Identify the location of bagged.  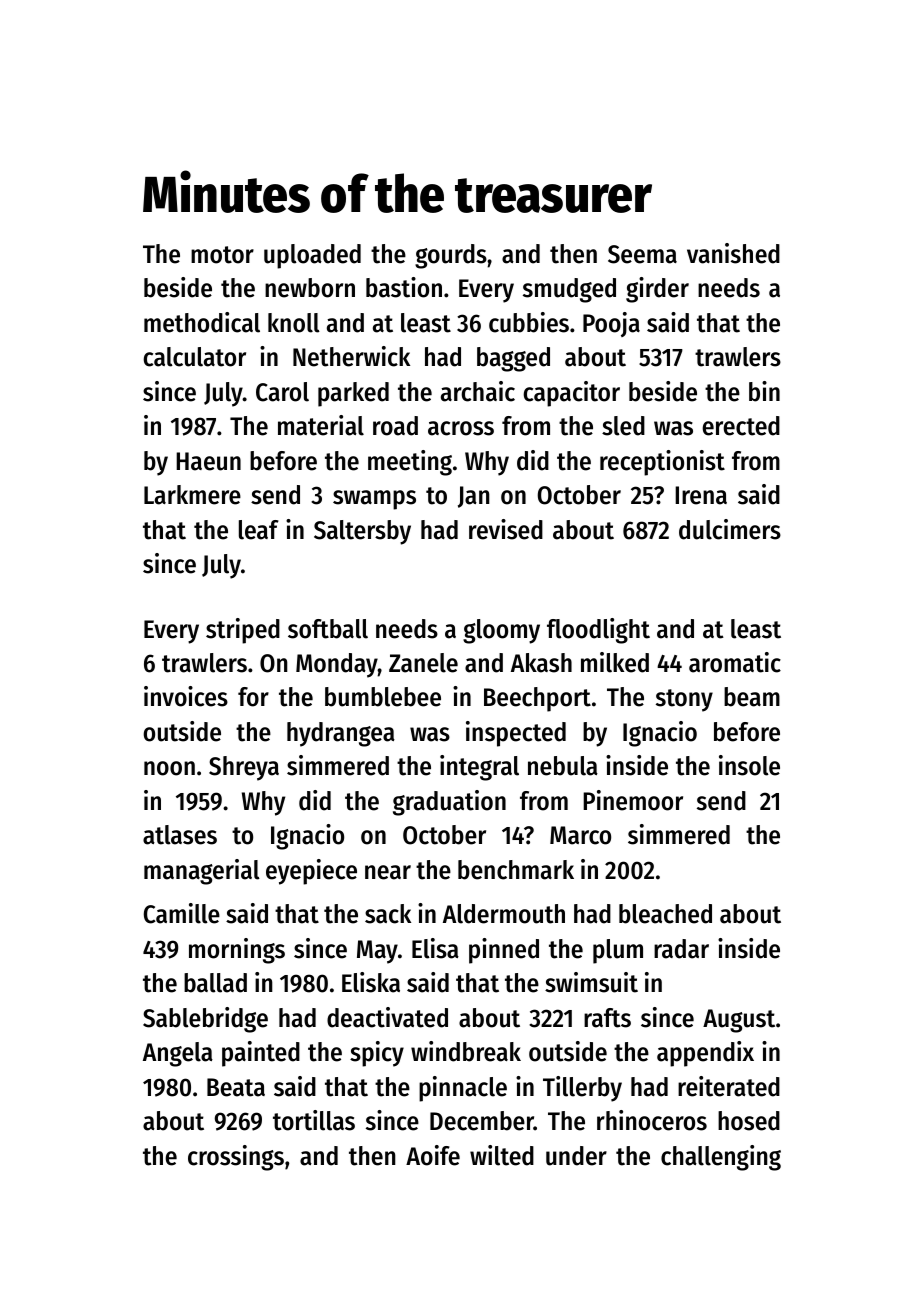
(513, 359).
